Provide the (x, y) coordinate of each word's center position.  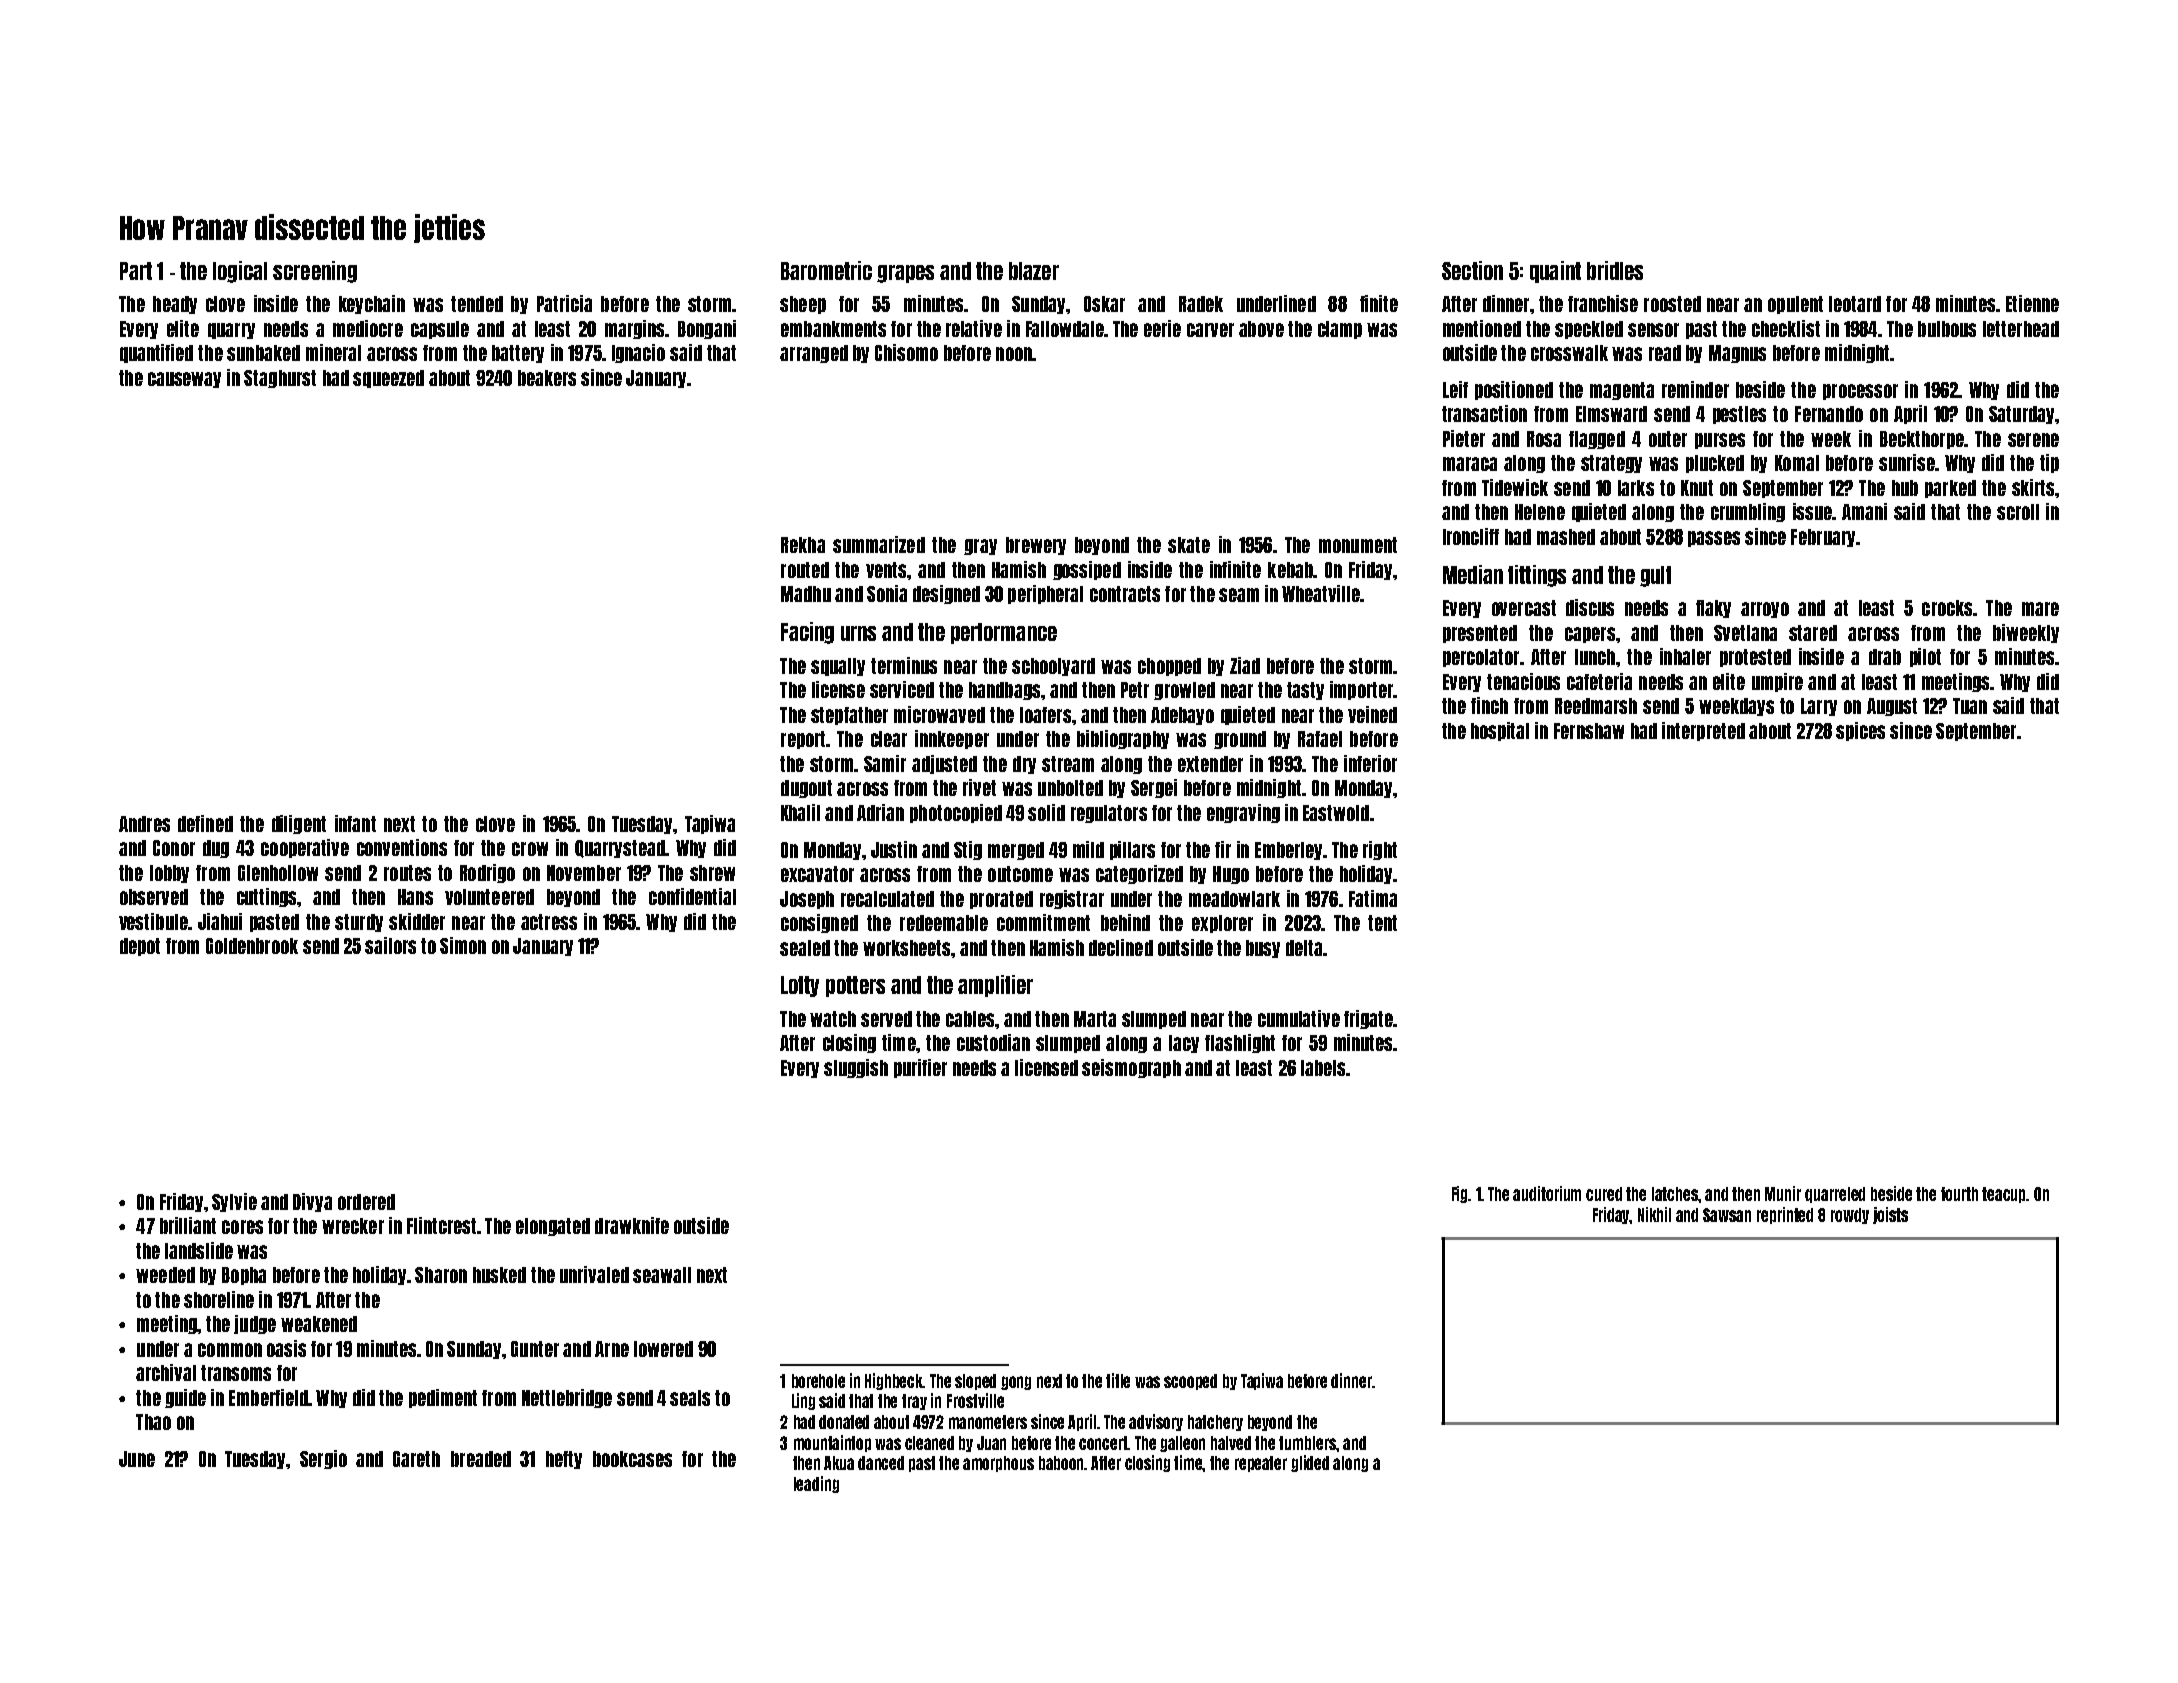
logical (240, 272)
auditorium (1547, 1193)
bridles (1615, 270)
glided (1310, 1463)
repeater (1261, 1464)
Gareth (416, 1459)
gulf (1655, 576)
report (803, 740)
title (1118, 1380)
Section (1472, 270)
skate (1189, 545)
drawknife (632, 1225)
